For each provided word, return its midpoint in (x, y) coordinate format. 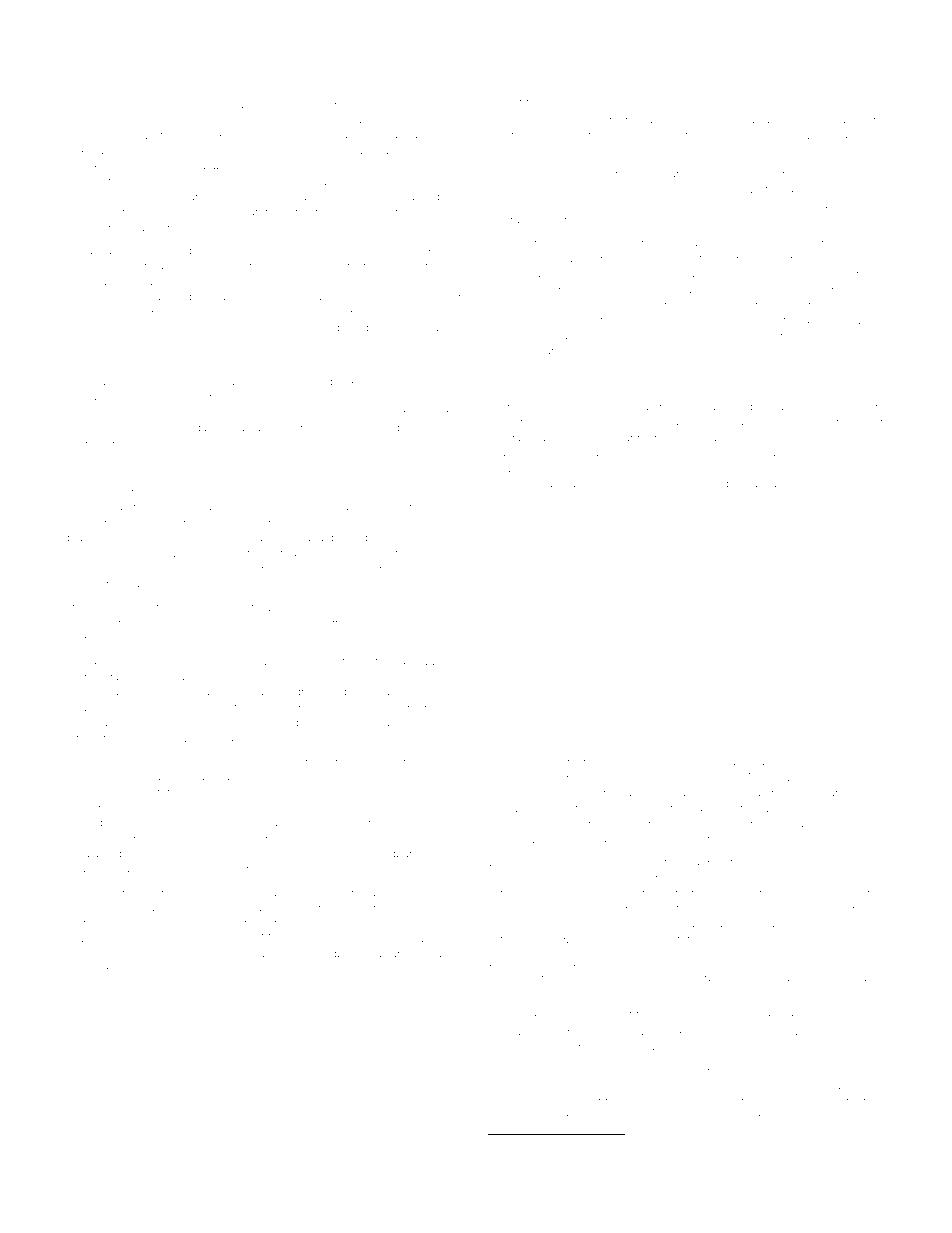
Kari (543, 437)
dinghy (853, 438)
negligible (88, 808)
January (540, 352)
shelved (84, 227)
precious (675, 408)
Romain (83, 969)
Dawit (355, 907)
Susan (235, 427)
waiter (688, 909)
